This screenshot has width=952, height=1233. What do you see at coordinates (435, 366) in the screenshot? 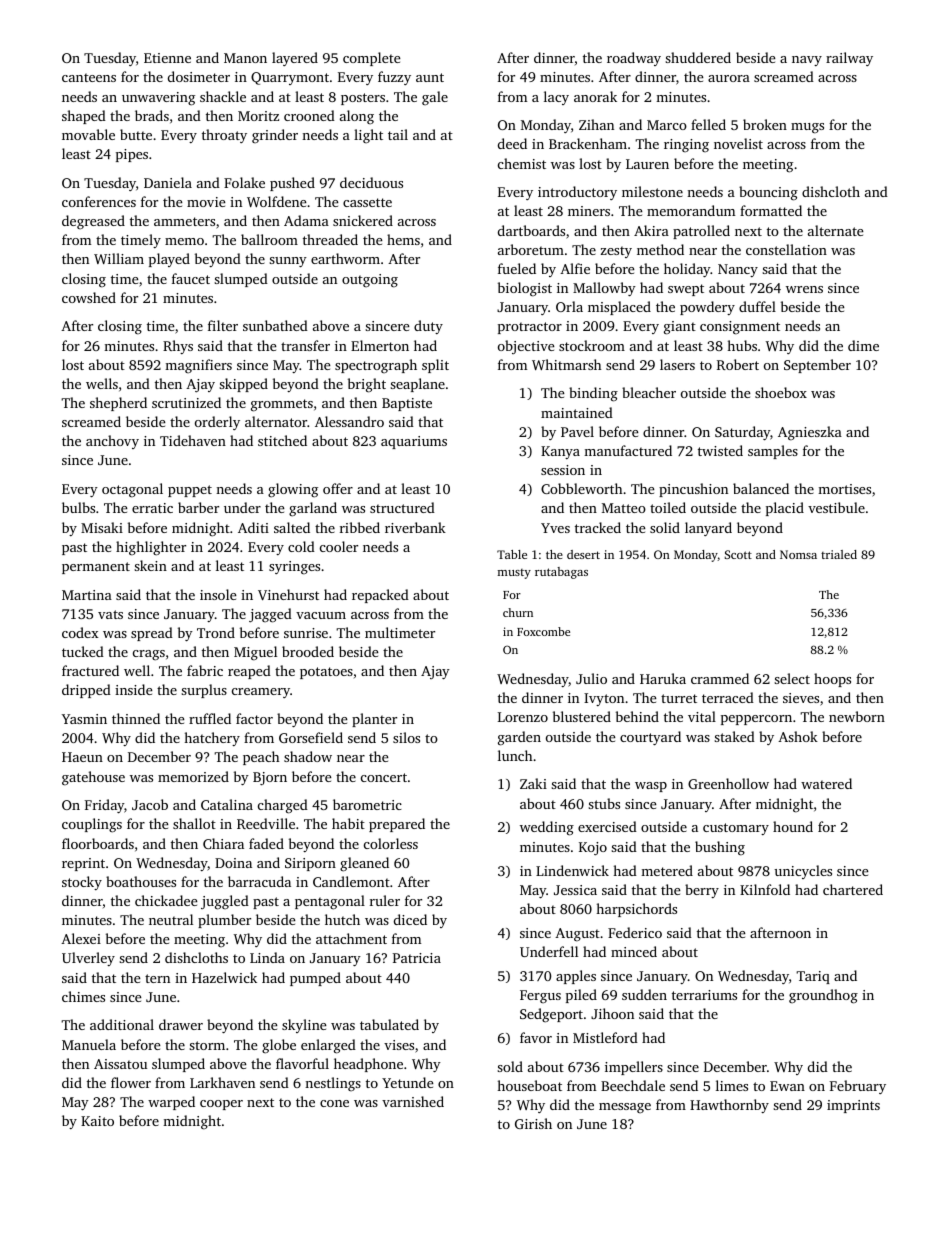
I see `split` at bounding box center [435, 366].
